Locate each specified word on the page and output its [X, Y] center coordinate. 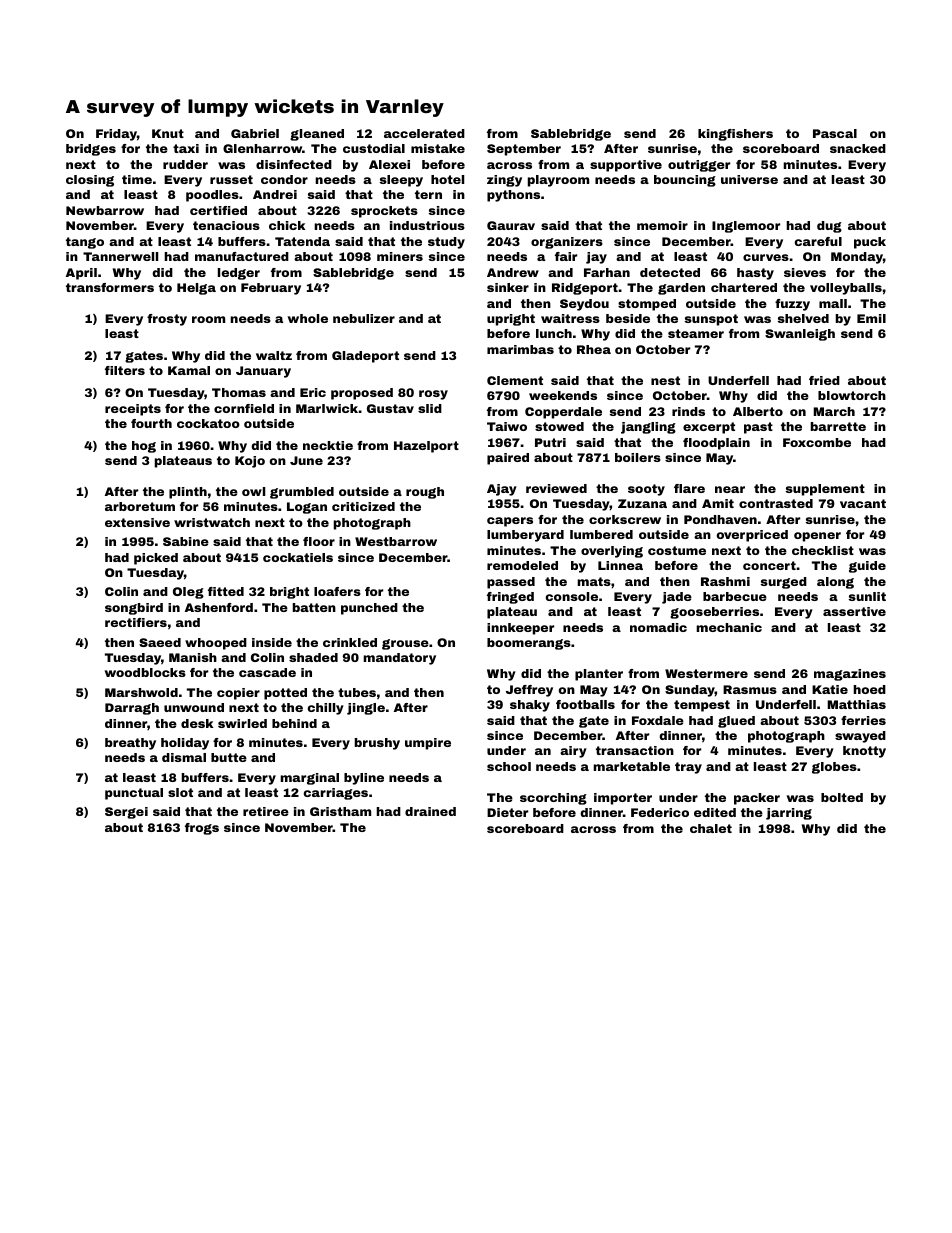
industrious [427, 225]
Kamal [189, 370]
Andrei [275, 194]
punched [369, 609]
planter [599, 675]
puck [870, 243]
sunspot [711, 320]
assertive [854, 611]
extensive [137, 522]
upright [511, 320]
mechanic [729, 627]
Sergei [126, 813]
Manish [193, 657]
